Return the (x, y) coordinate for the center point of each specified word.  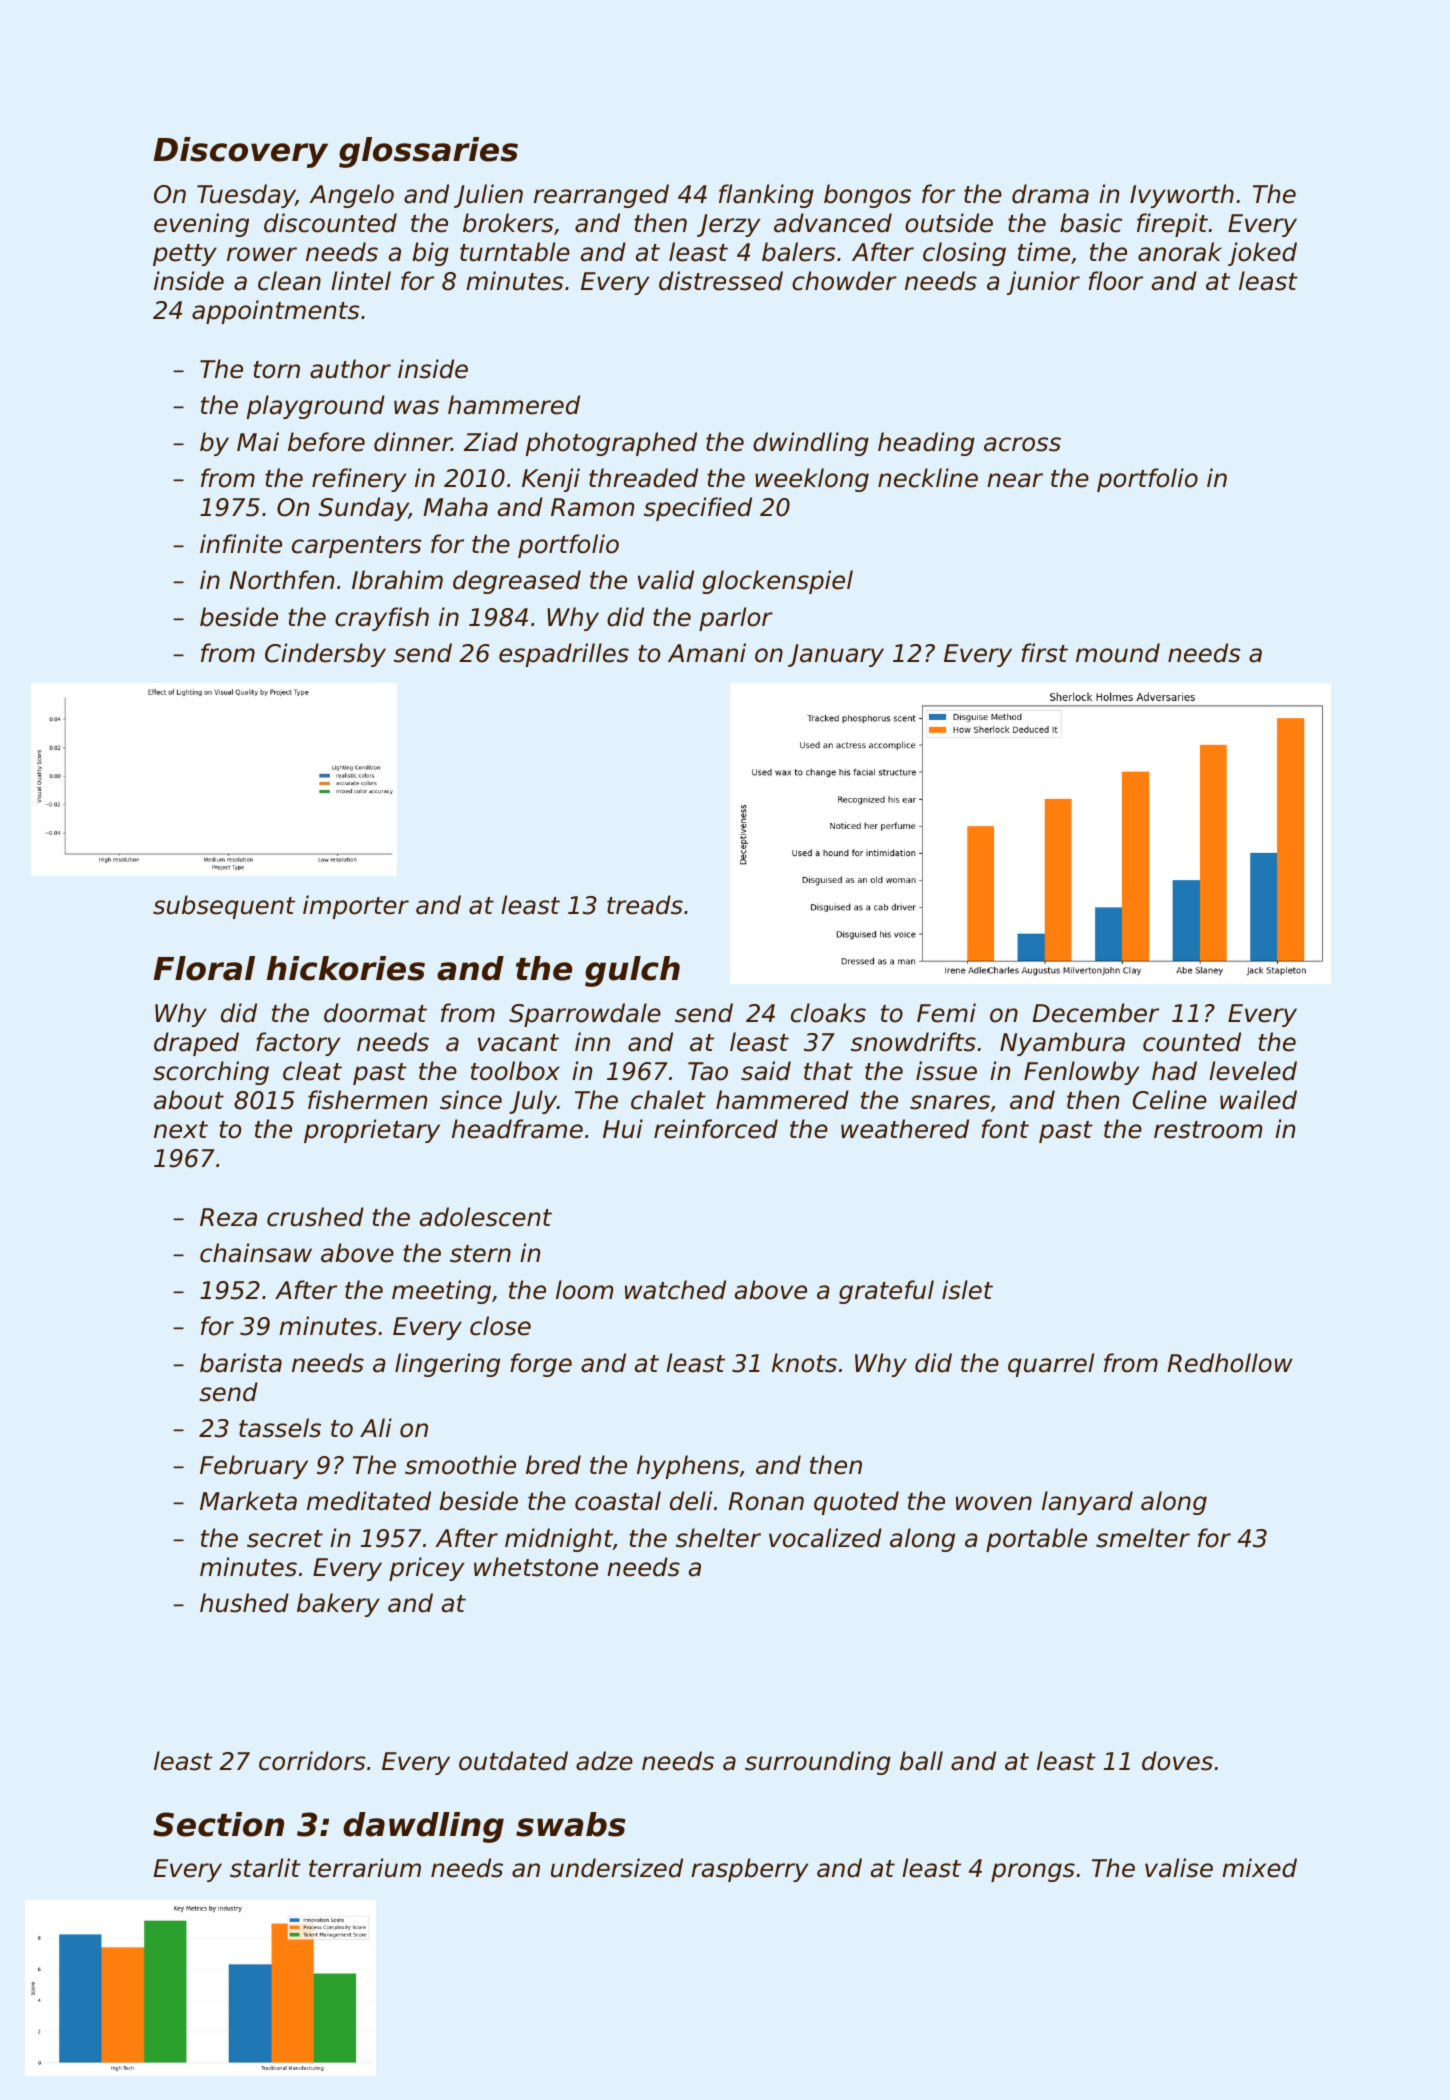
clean (289, 281)
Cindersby (325, 655)
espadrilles (564, 655)
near (1015, 480)
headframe (517, 1129)
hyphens (688, 1467)
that (828, 1071)
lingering (447, 1365)
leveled (1253, 1071)
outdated (513, 1761)
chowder (844, 281)
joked (1262, 254)
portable (1036, 1540)
